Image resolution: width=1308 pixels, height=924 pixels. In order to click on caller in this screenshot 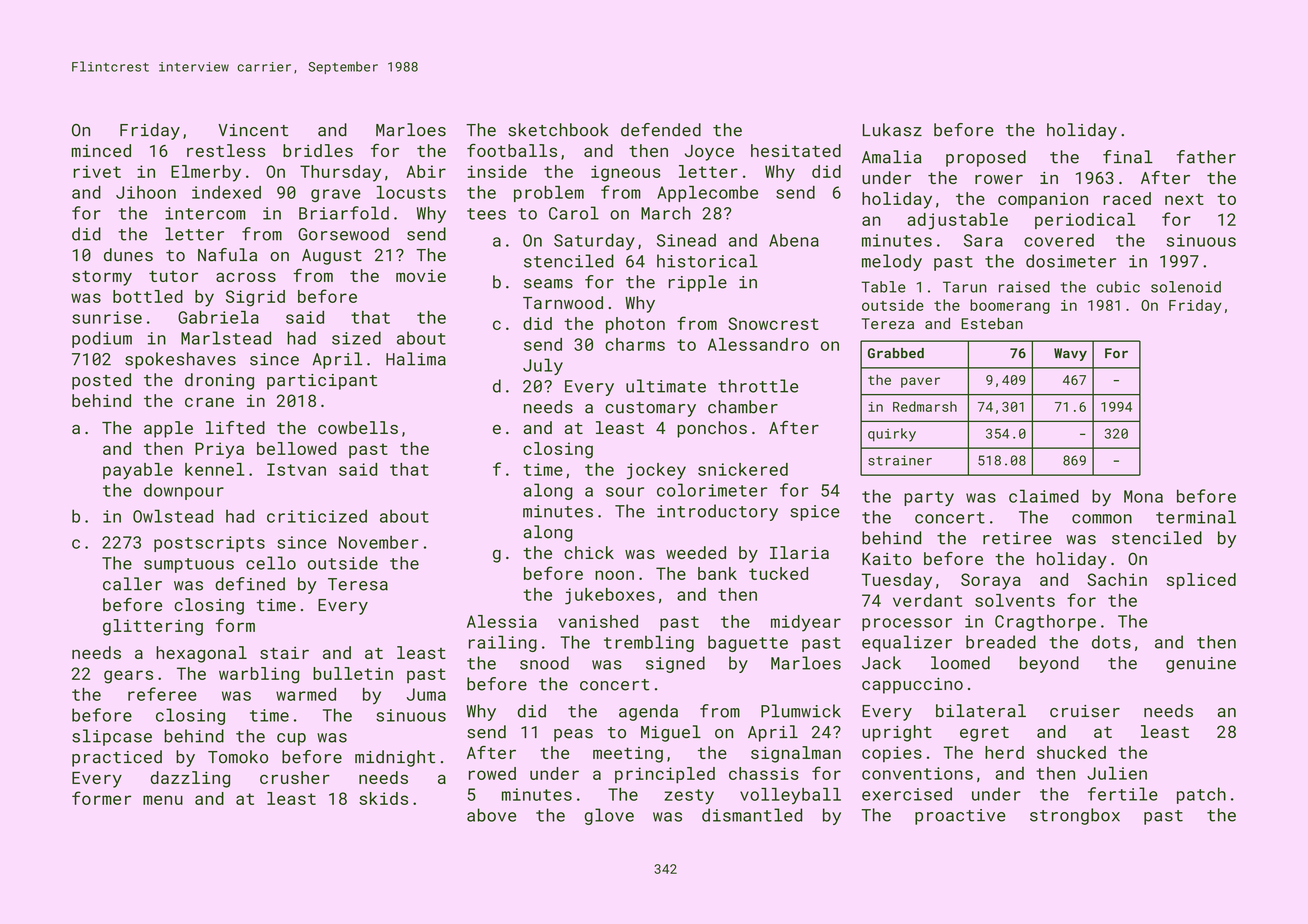, I will do `click(132, 584)`.
